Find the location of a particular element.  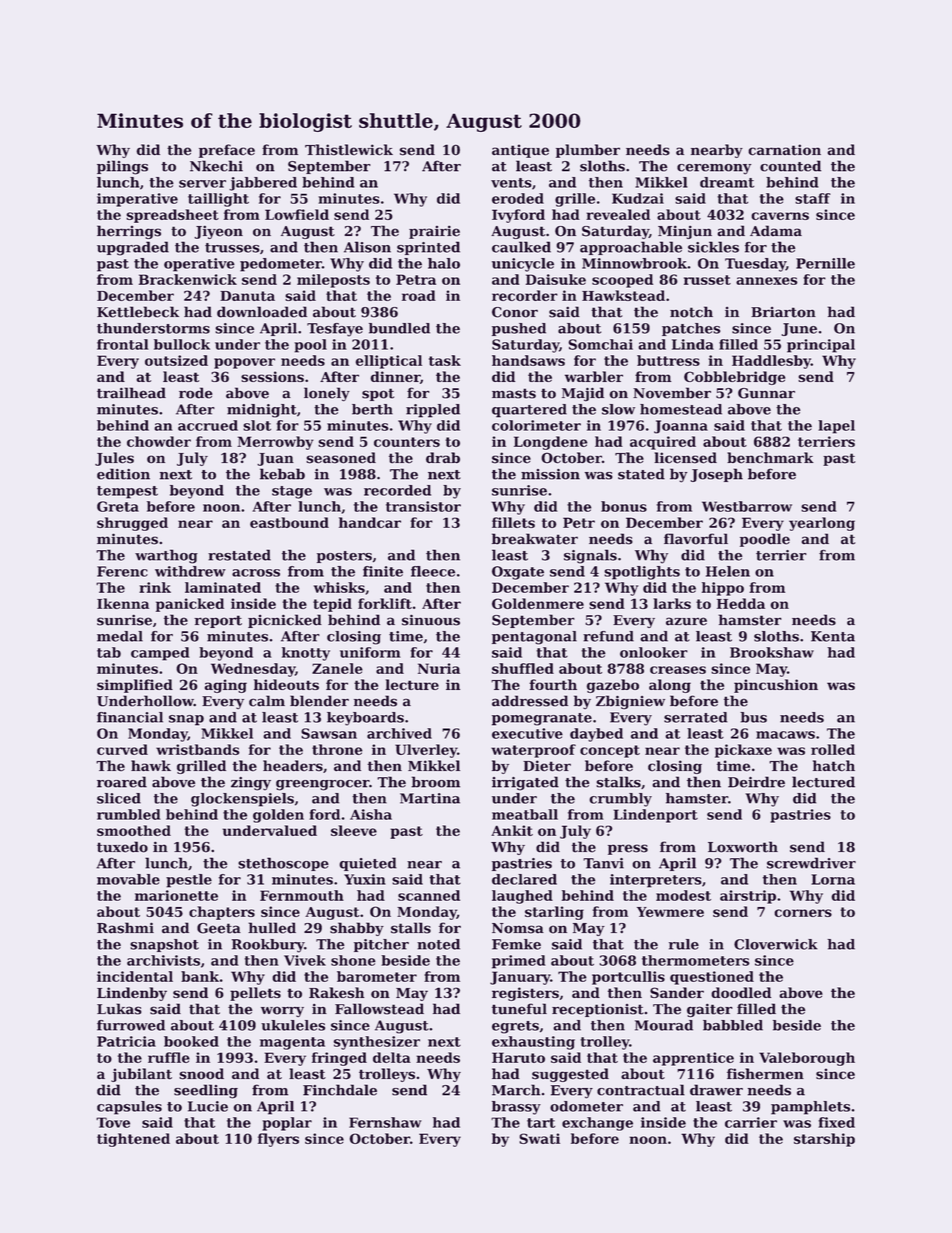

uniform is located at coordinates (370, 652).
